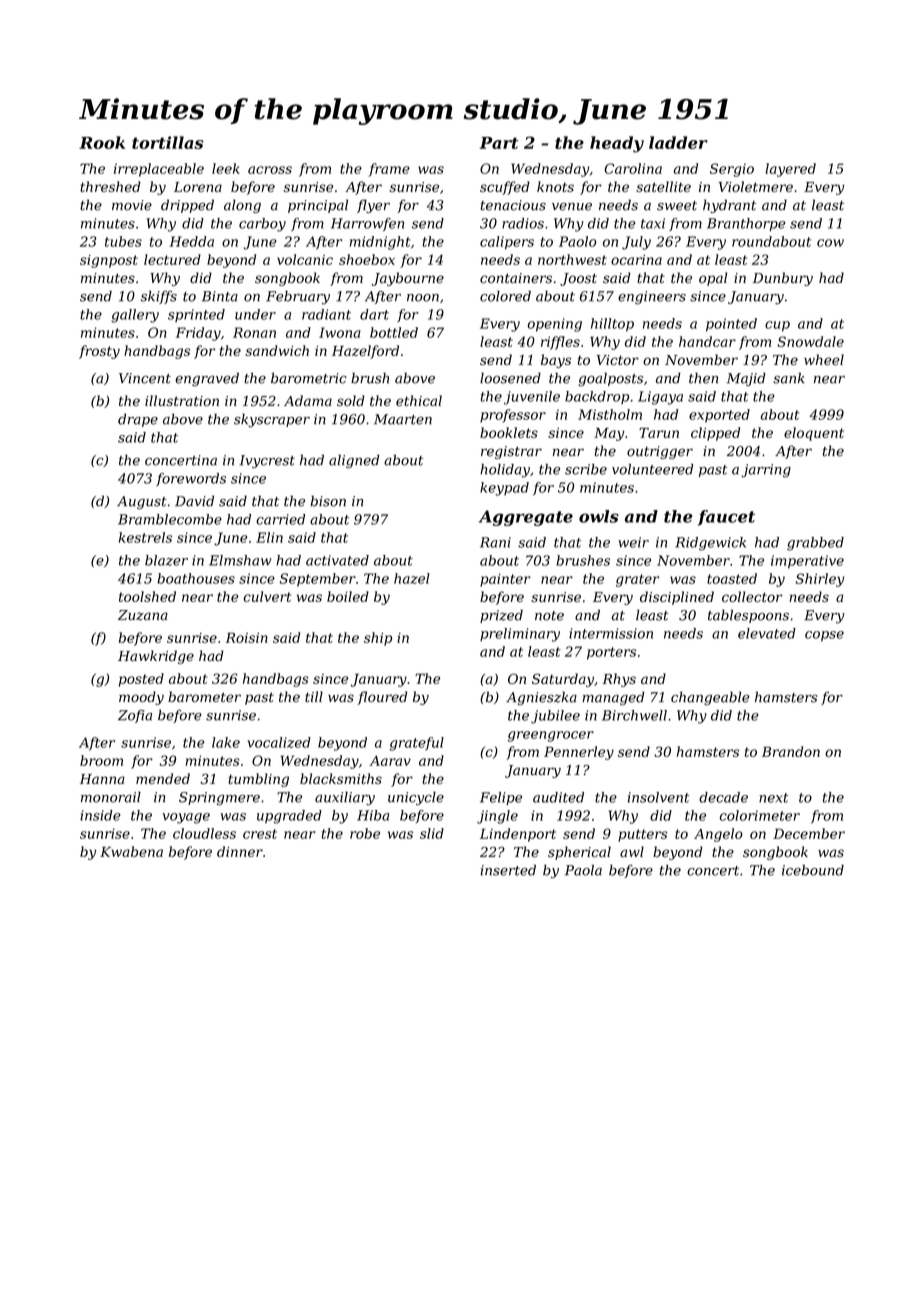  I want to click on disciplined, so click(677, 598).
